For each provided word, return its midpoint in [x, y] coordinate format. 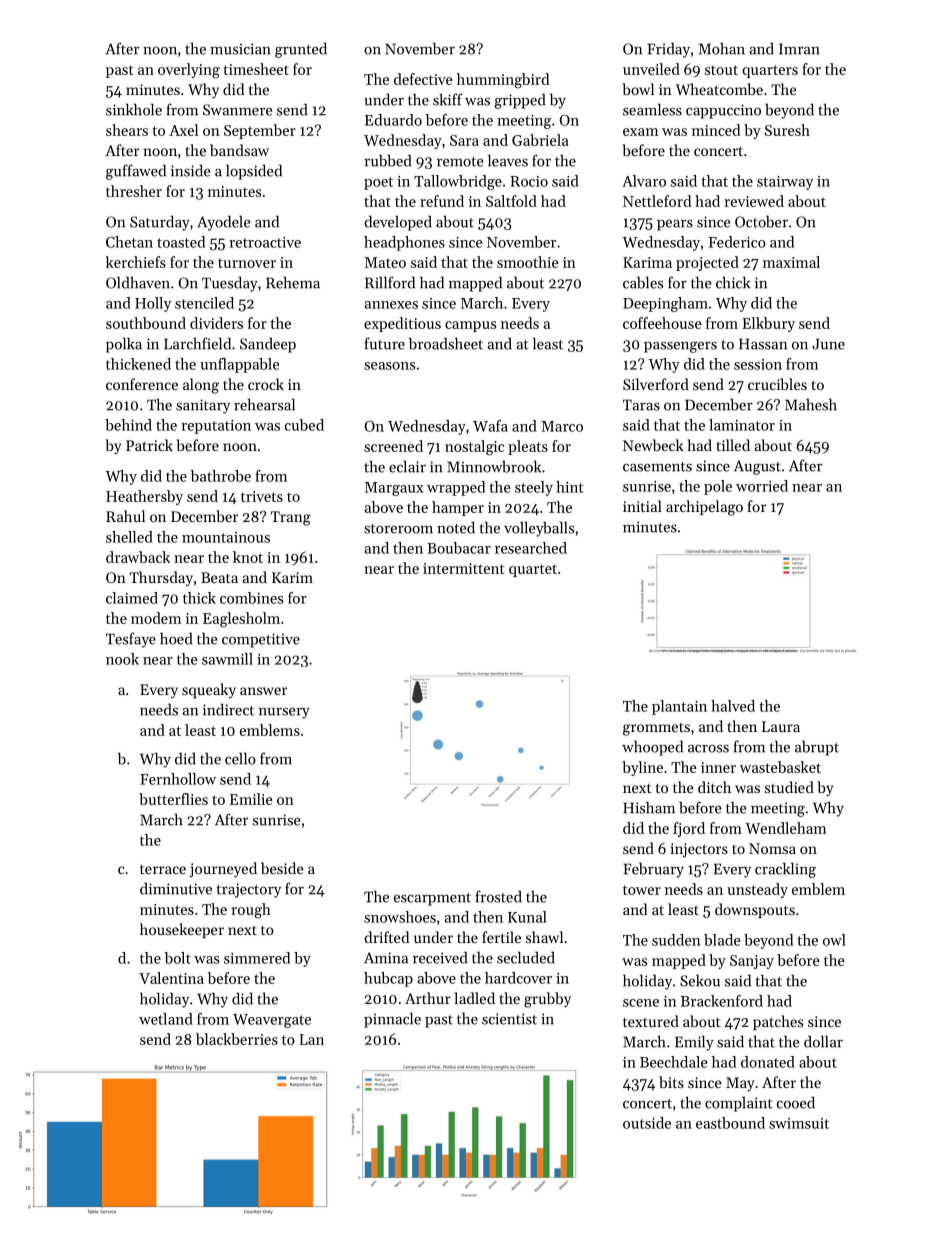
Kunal [527, 917]
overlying [189, 71]
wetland [166, 1019]
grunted [301, 50]
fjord [689, 829]
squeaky [209, 691]
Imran [799, 49]
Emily [694, 1043]
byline [642, 768]
